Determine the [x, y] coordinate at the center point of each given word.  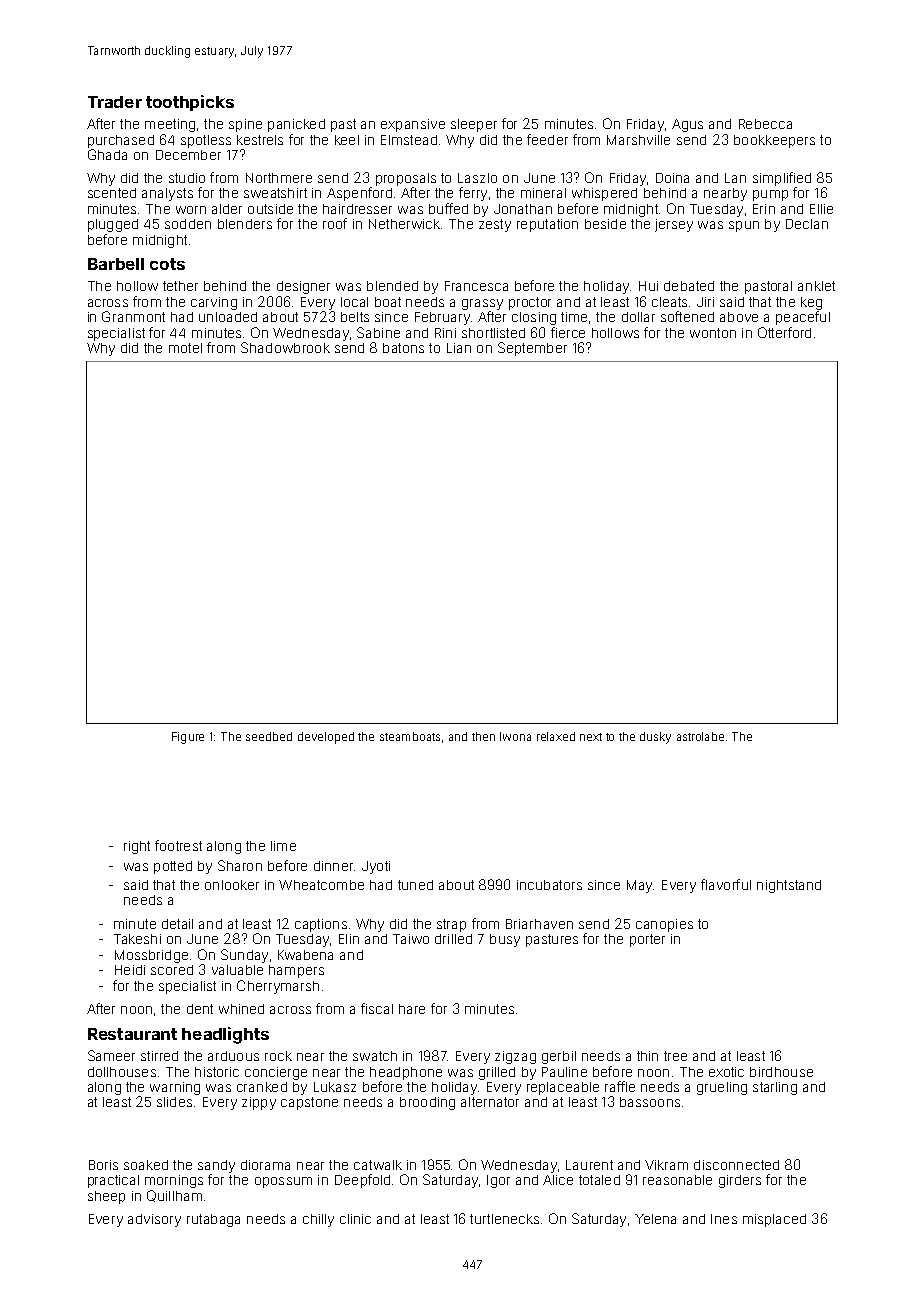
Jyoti [376, 867]
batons [403, 348]
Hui [648, 286]
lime [283, 846]
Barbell [116, 264]
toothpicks [190, 103]
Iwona [515, 736]
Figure [188, 738]
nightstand [789, 886]
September [532, 349]
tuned [415, 885]
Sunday [244, 956]
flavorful [726, 884]
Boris [103, 1165]
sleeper [474, 125]
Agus [687, 125]
